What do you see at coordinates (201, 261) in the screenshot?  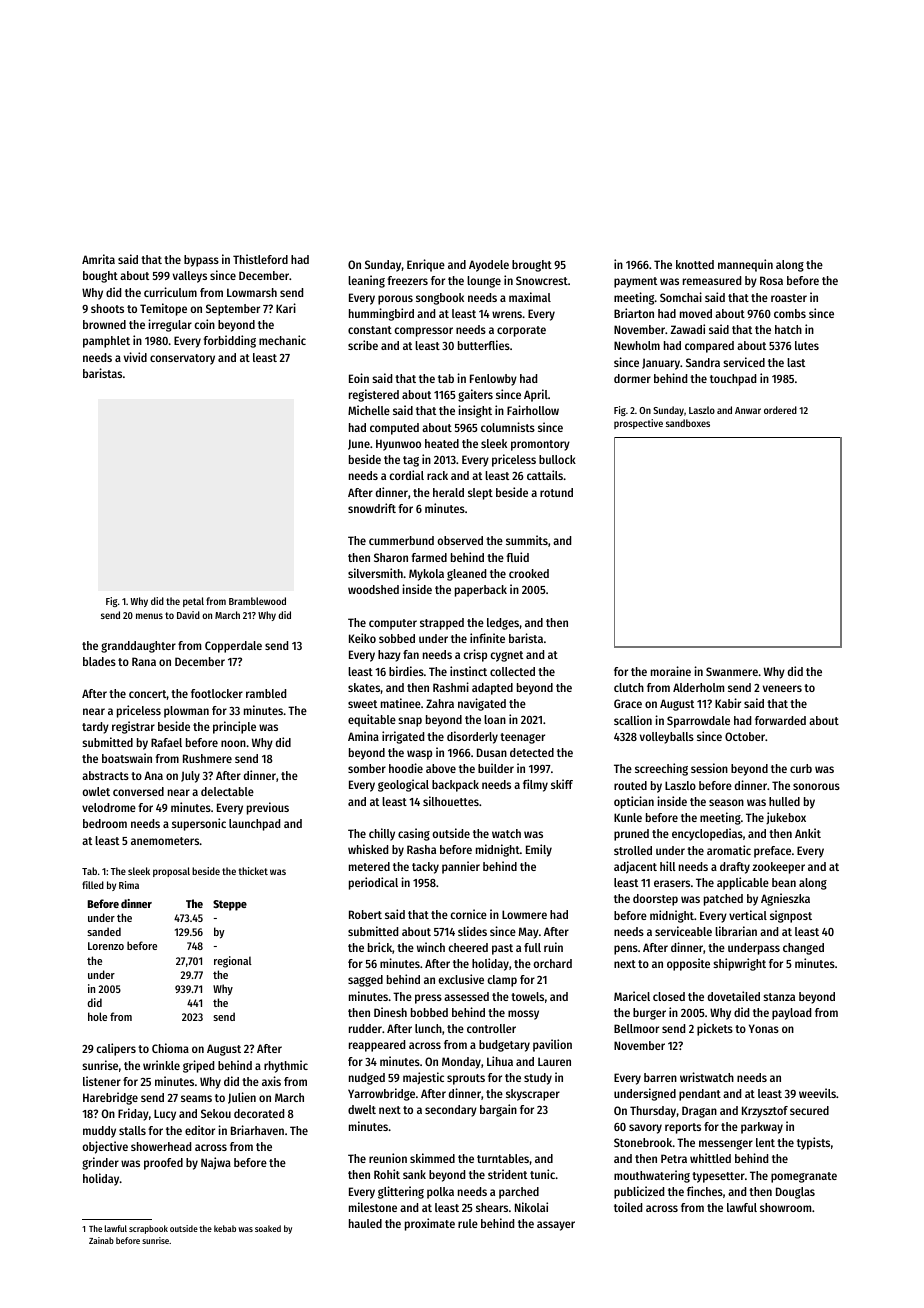 I see `bypass` at bounding box center [201, 261].
